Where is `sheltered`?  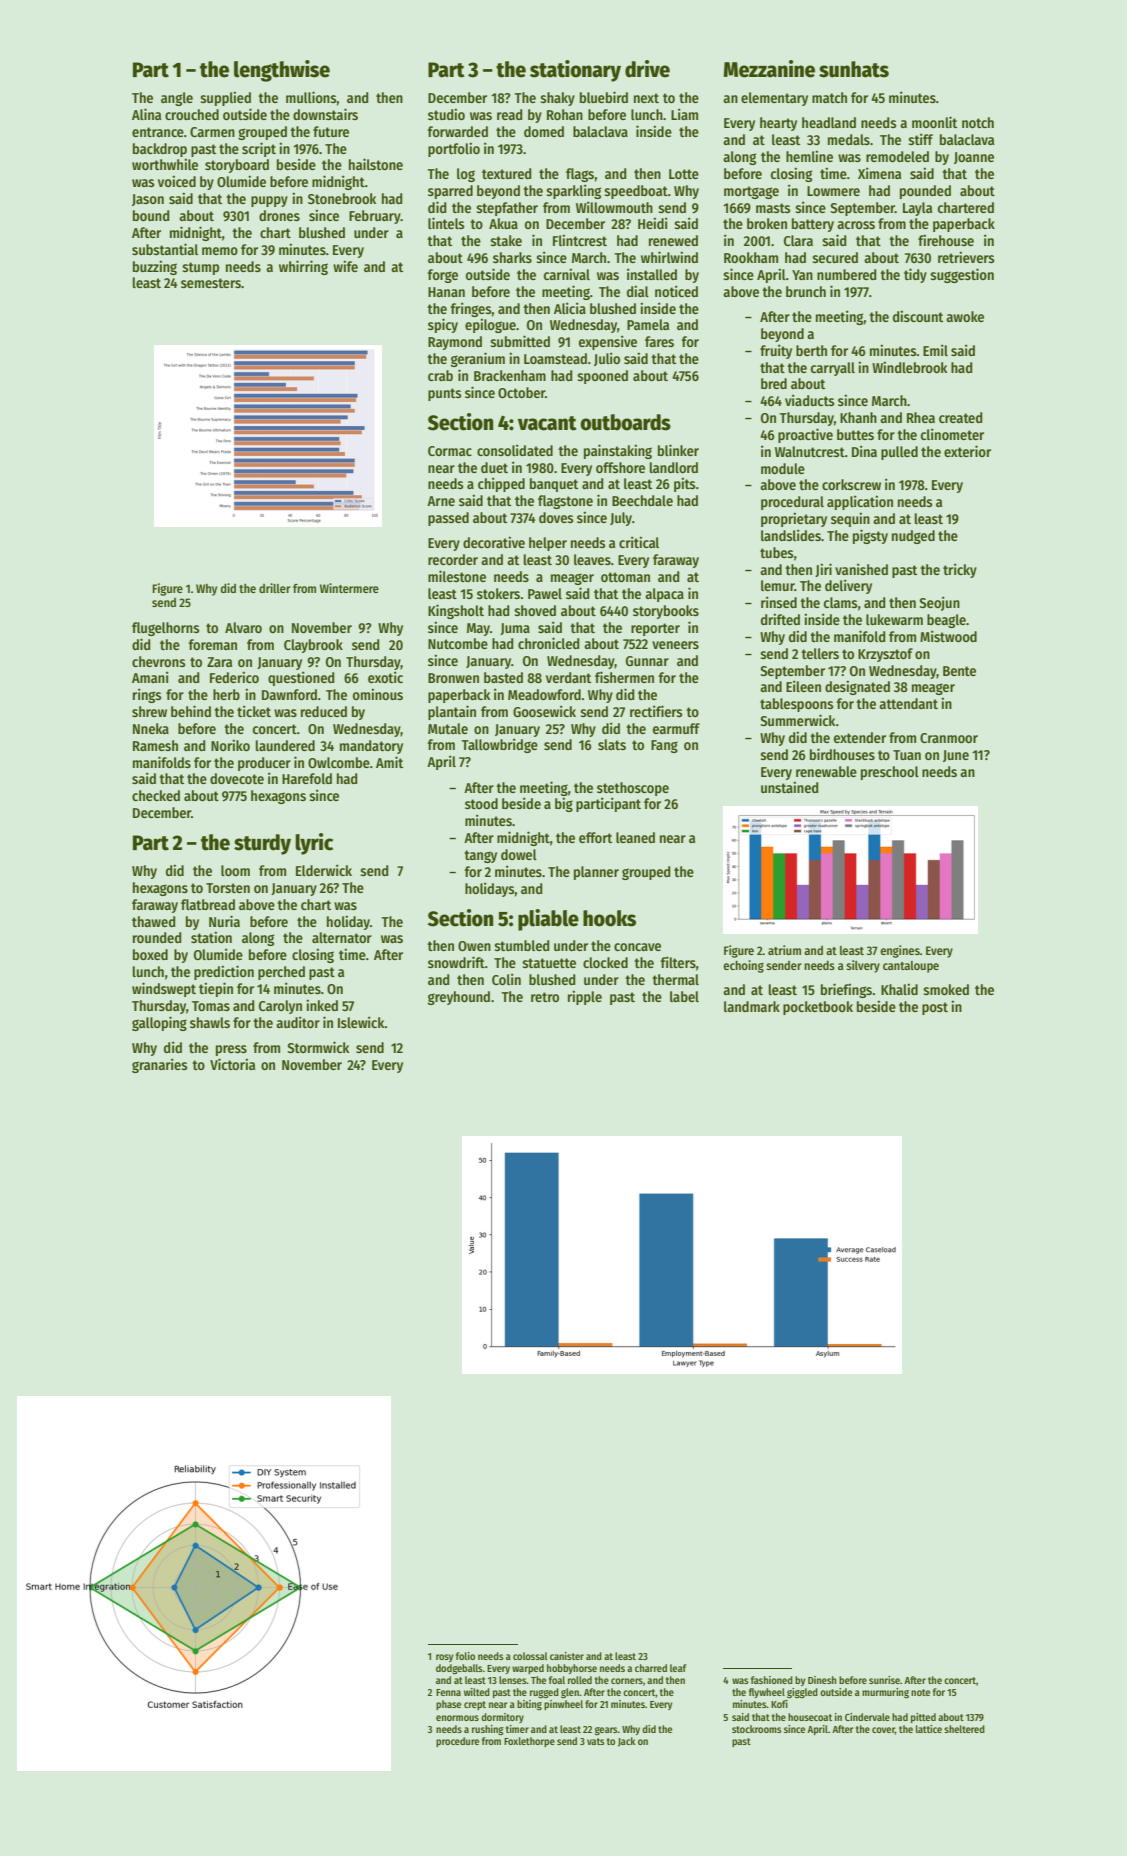
sheltered is located at coordinates (964, 1729).
